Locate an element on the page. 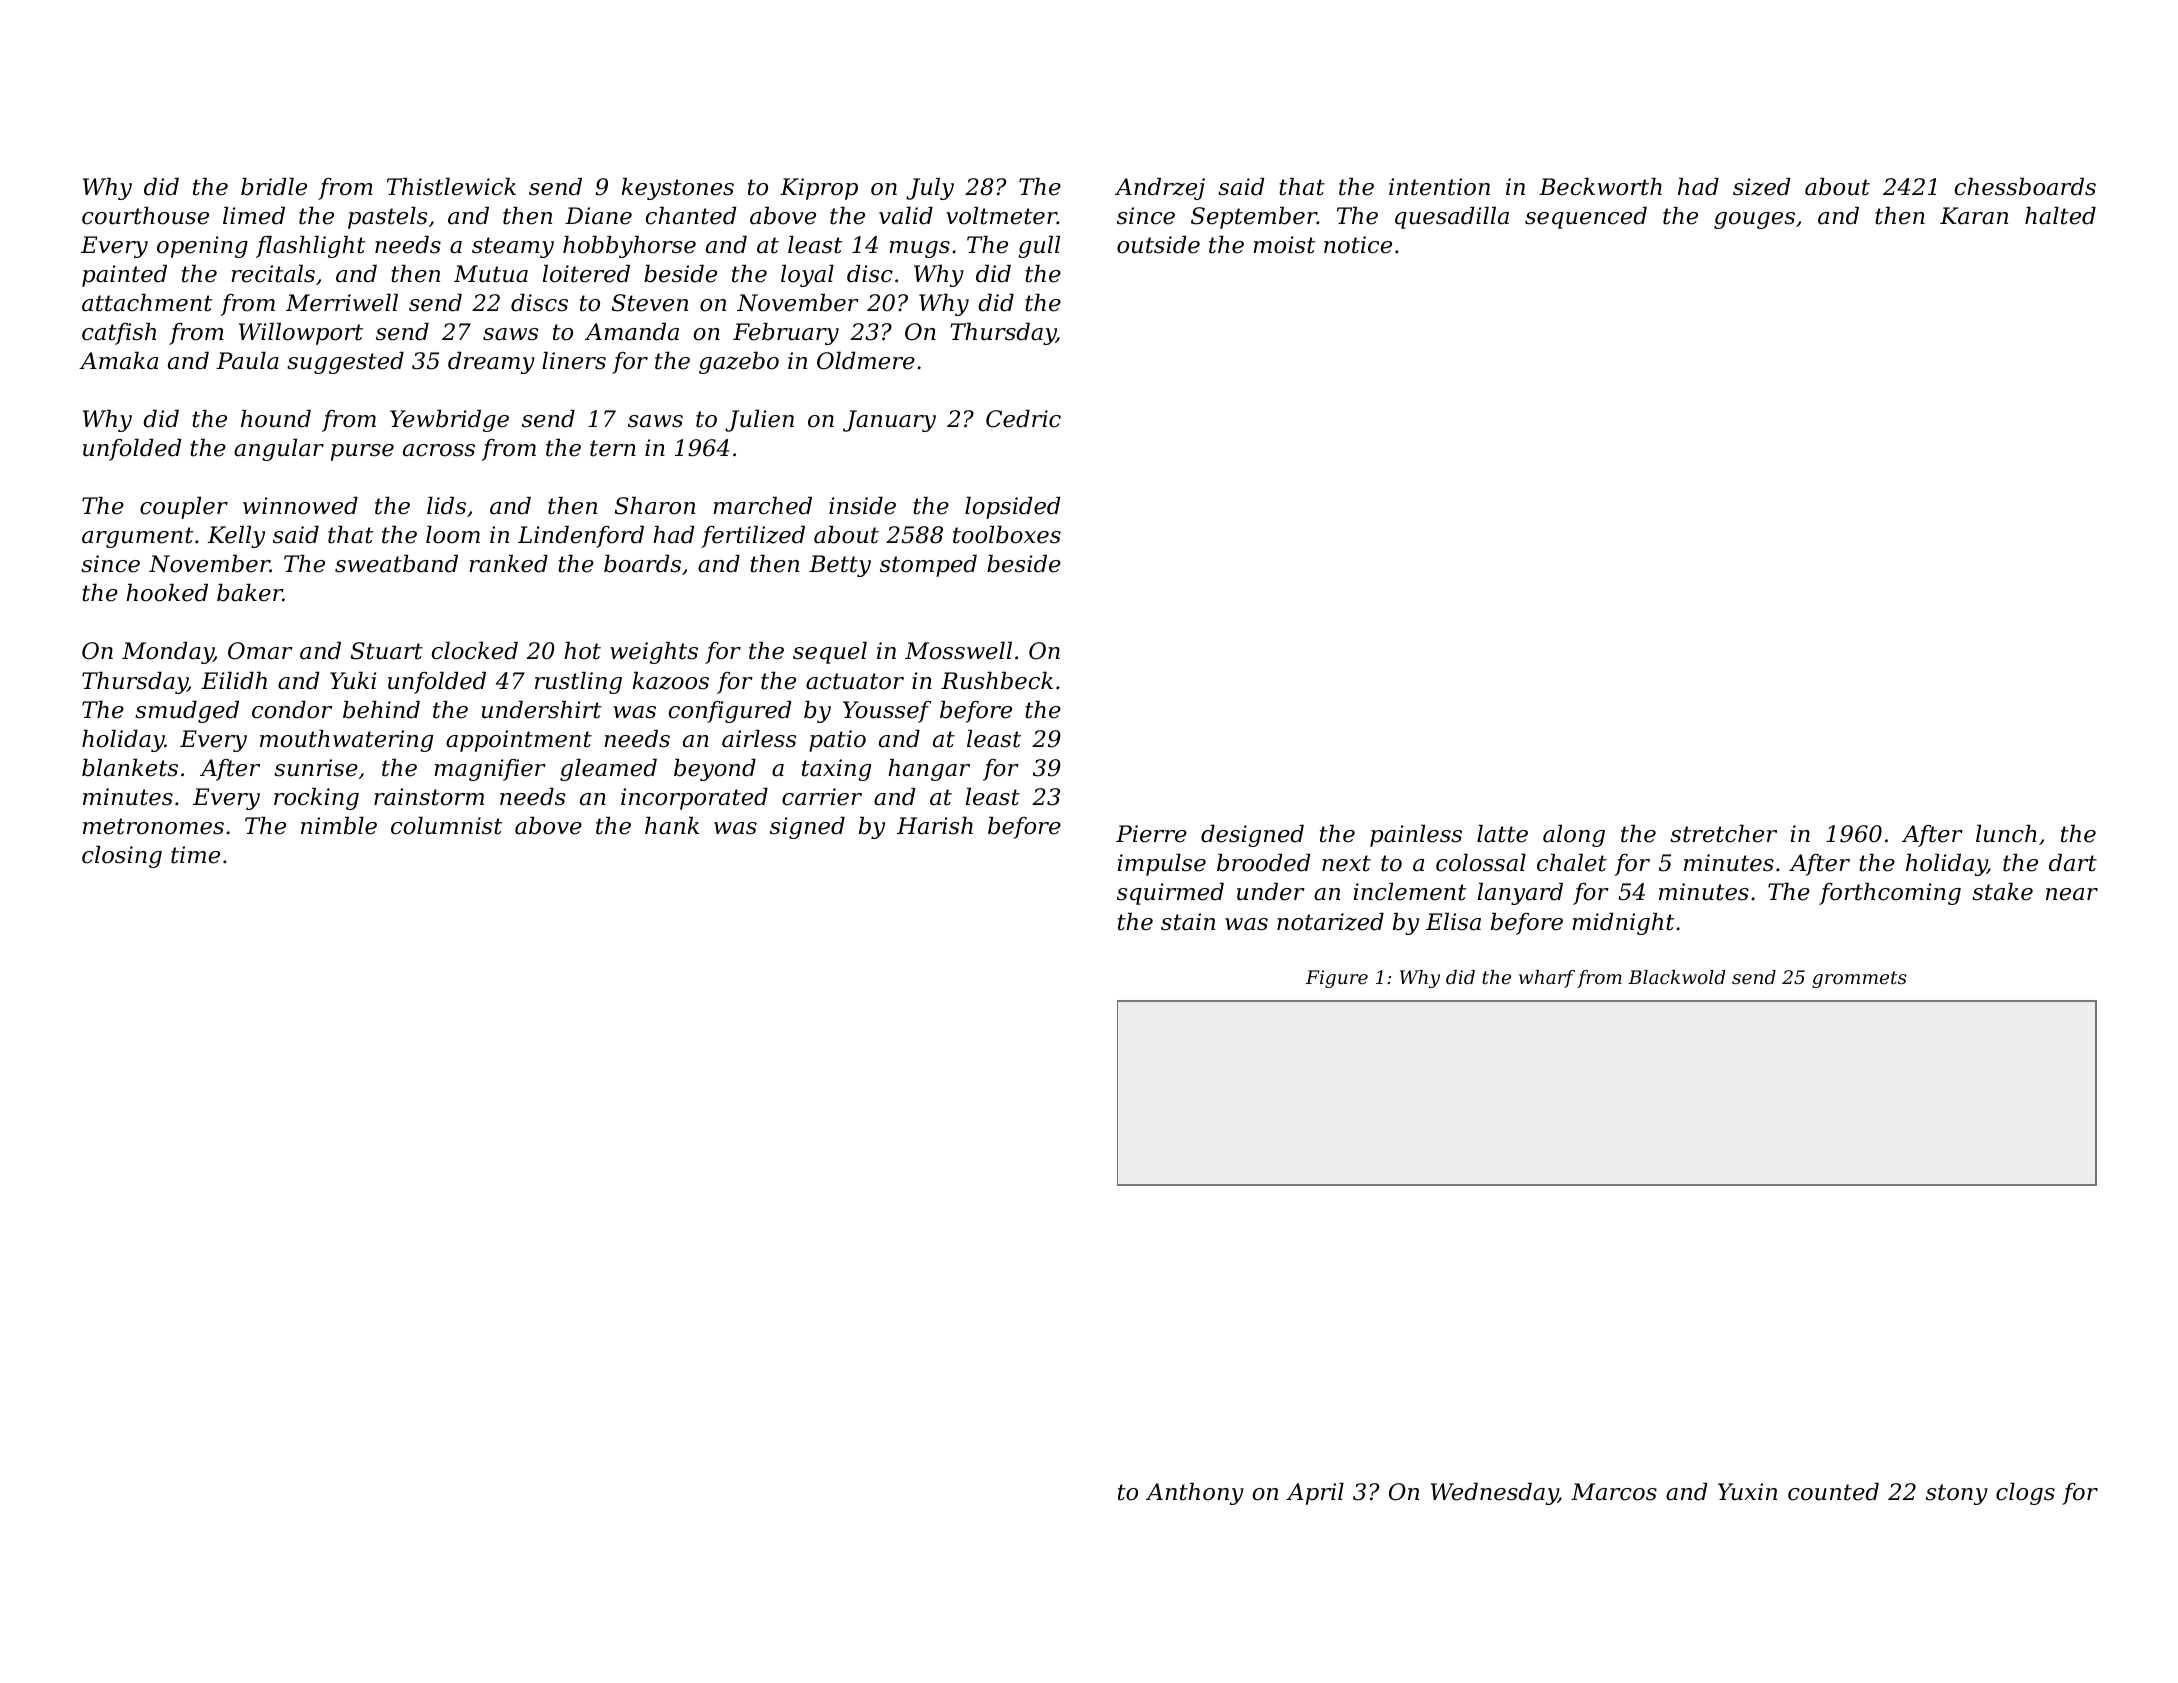  Harish is located at coordinates (935, 826).
